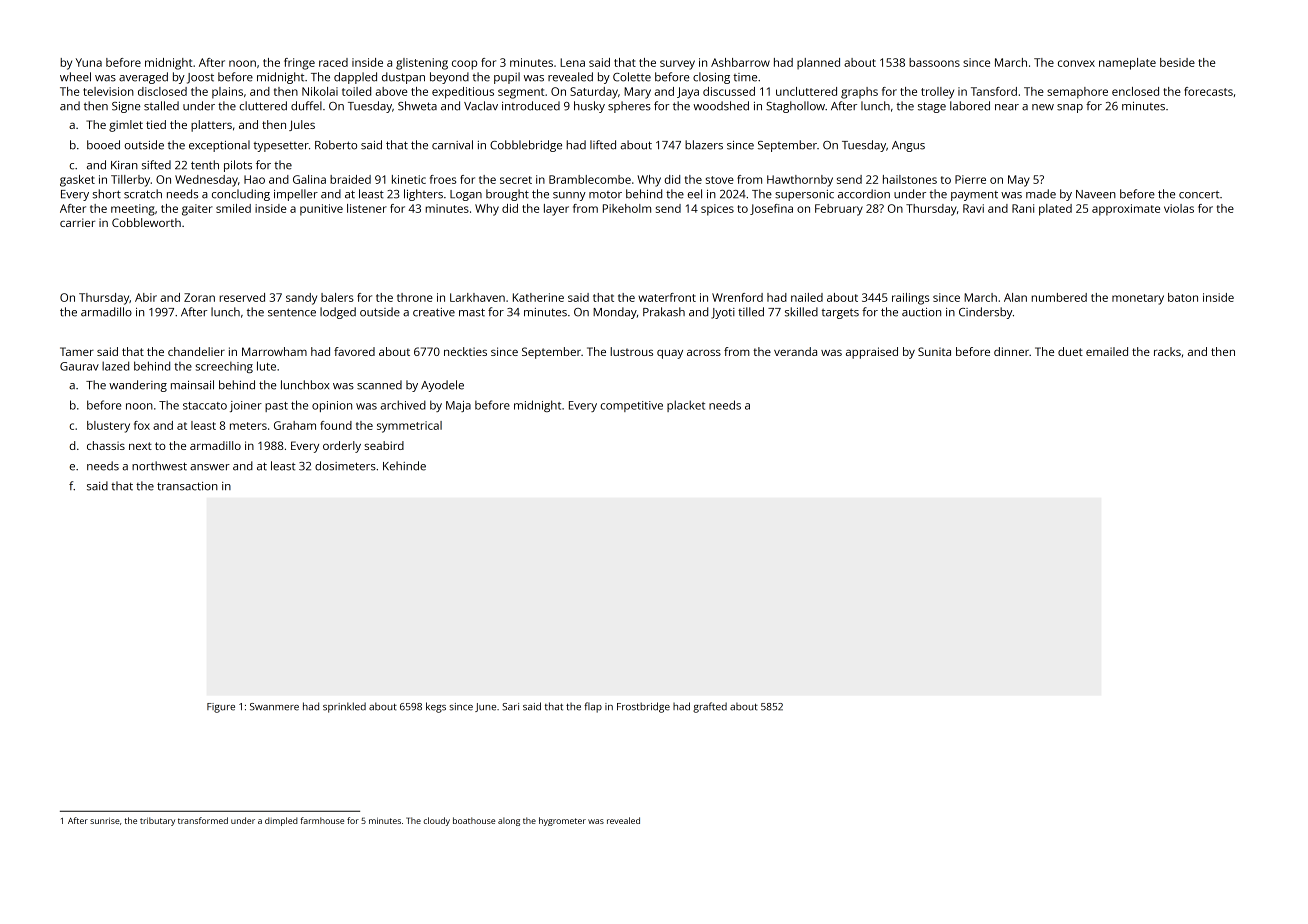  I want to click on Lena, so click(572, 62).
